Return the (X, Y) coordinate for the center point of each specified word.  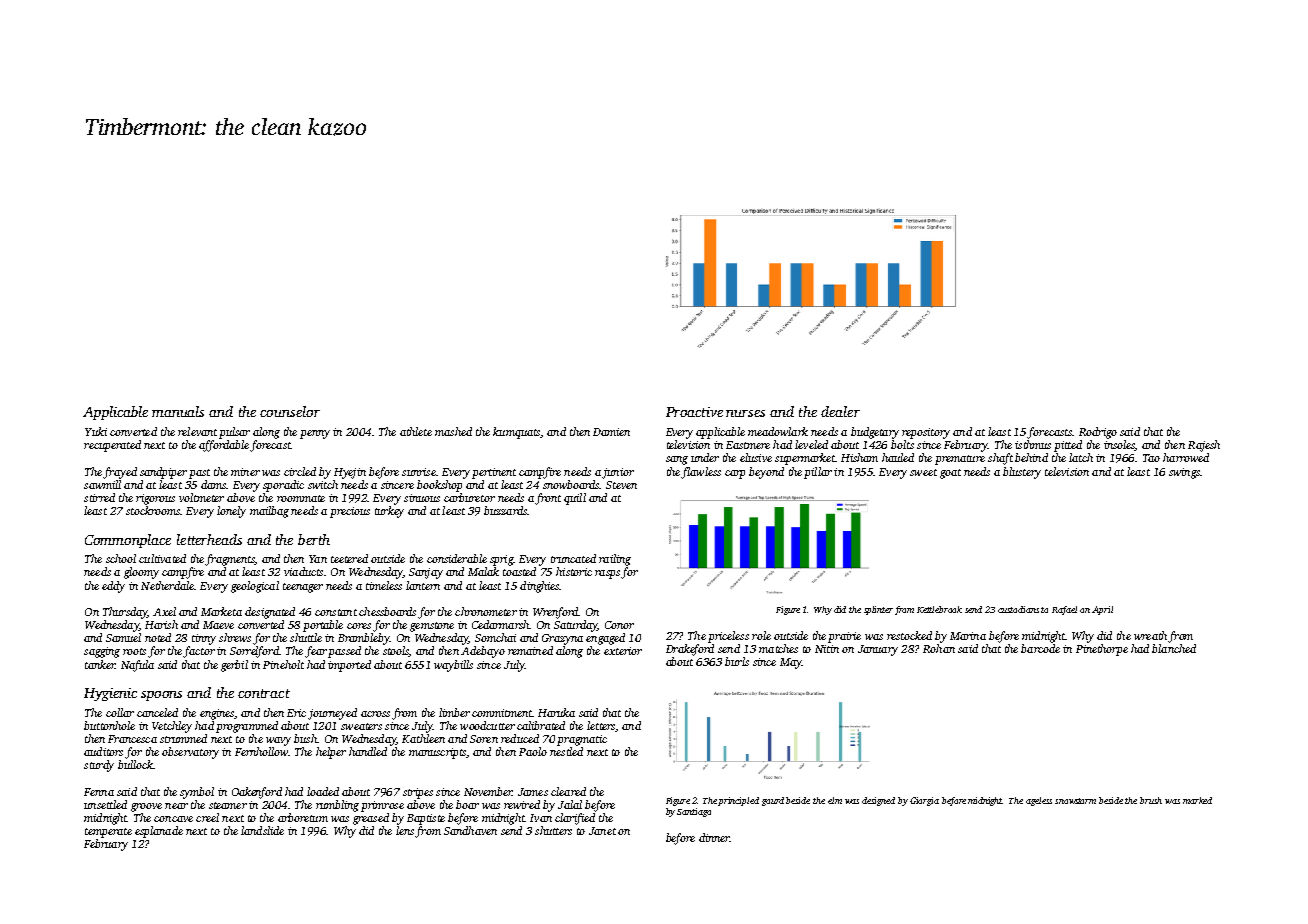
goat (950, 474)
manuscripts (437, 753)
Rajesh (1204, 446)
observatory (190, 753)
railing (615, 560)
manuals (178, 411)
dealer (840, 411)
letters (601, 725)
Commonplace (128, 541)
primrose (382, 806)
